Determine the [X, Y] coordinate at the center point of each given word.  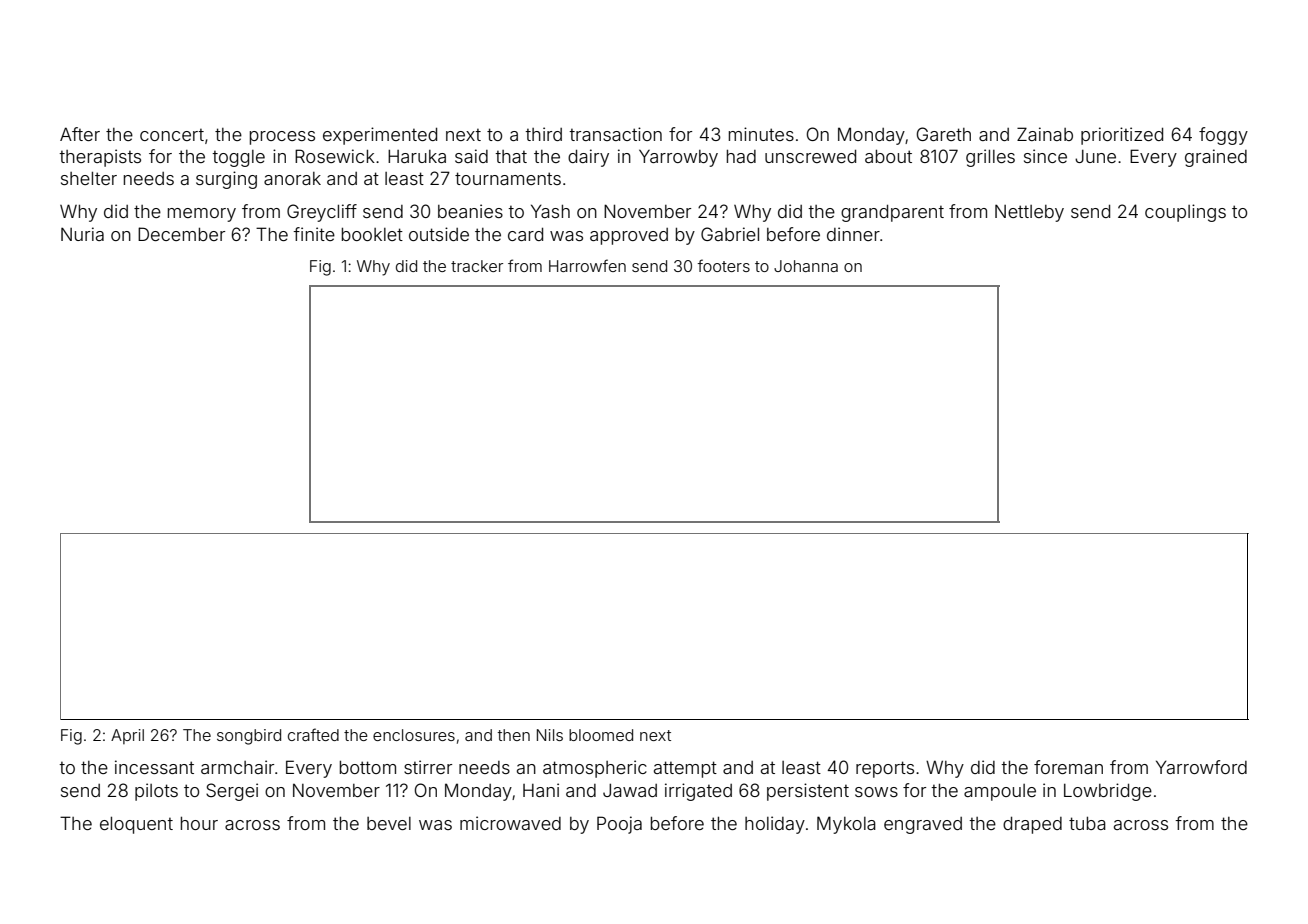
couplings [1185, 213]
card [525, 234]
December [181, 234]
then [514, 735]
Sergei [232, 792]
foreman [1068, 767]
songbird [249, 737]
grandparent [892, 213]
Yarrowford [1201, 767]
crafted [313, 734]
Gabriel [730, 234]
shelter [89, 178]
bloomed [601, 735]
